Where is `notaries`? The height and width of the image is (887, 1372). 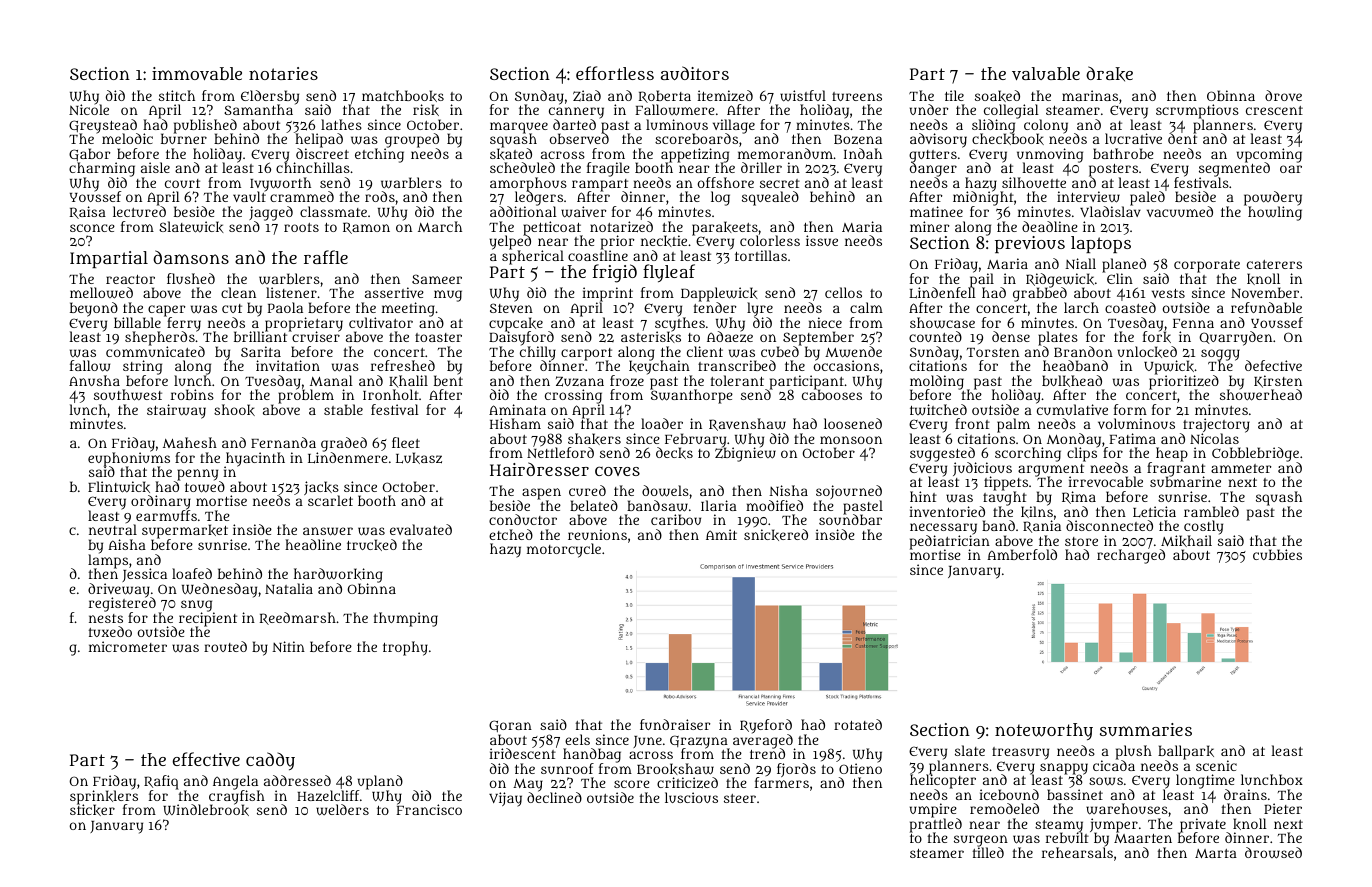 notaries is located at coordinates (283, 73).
